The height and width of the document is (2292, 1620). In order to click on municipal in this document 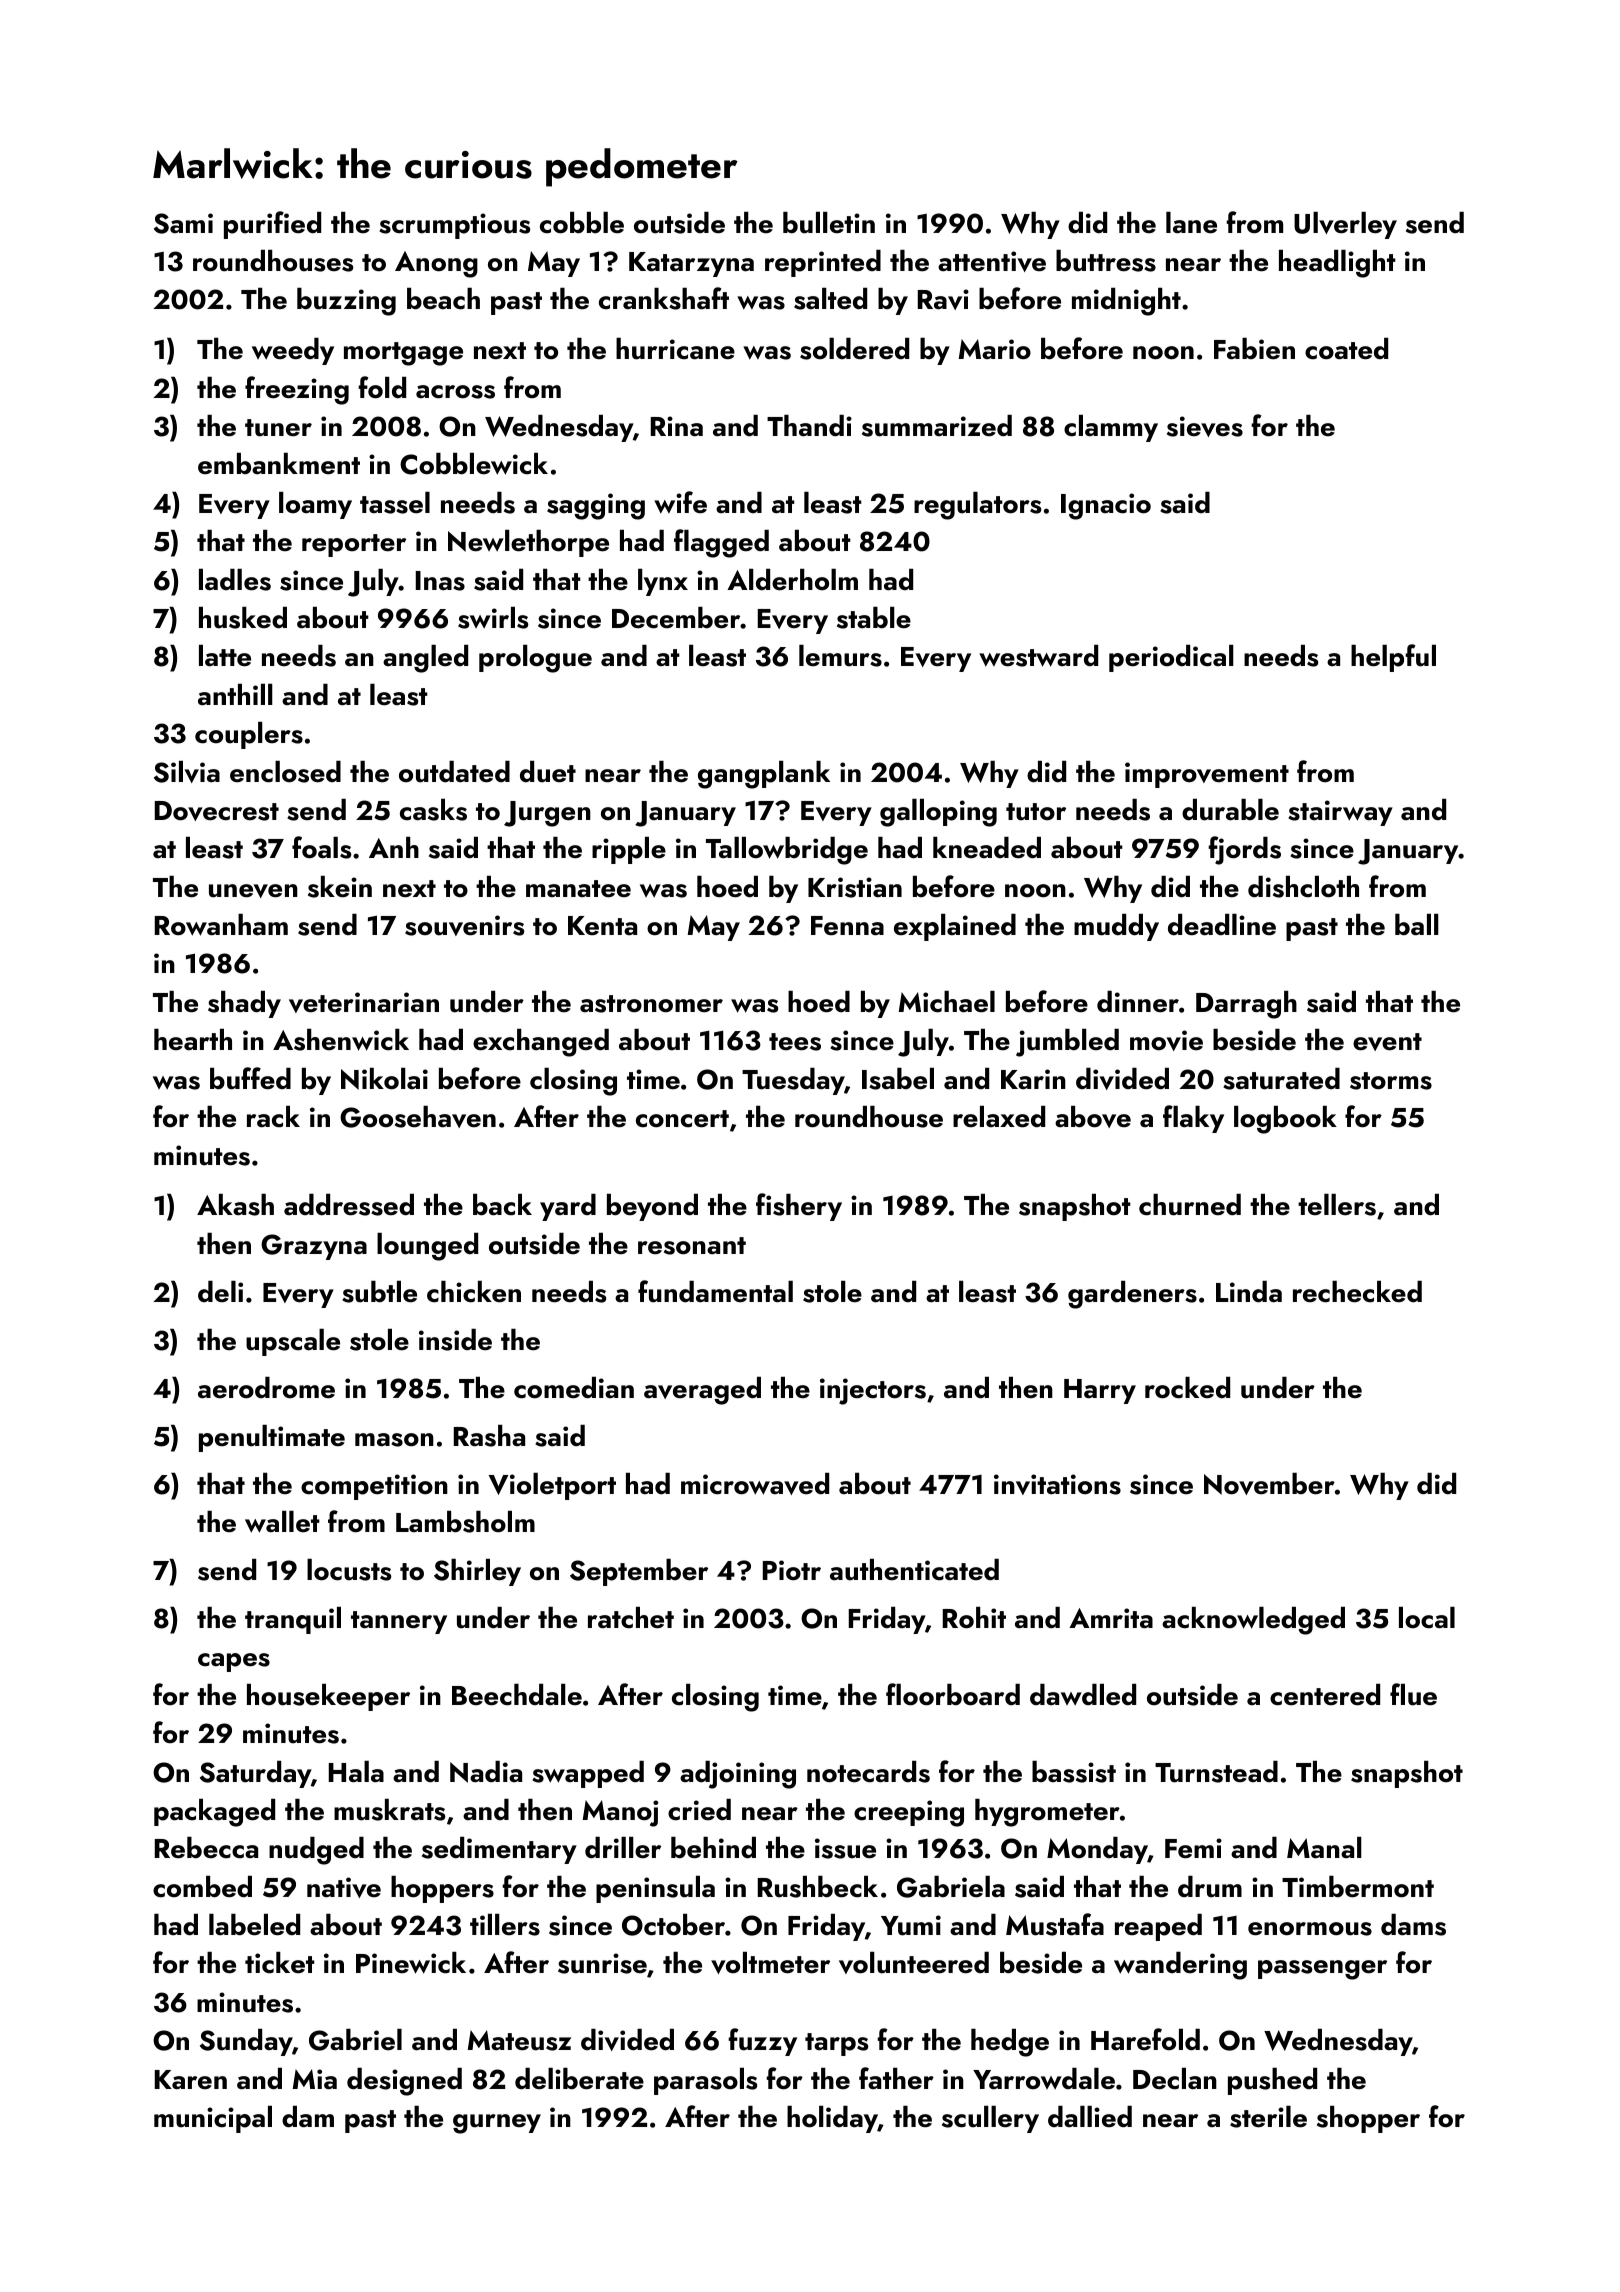, I will do `click(213, 2119)`.
